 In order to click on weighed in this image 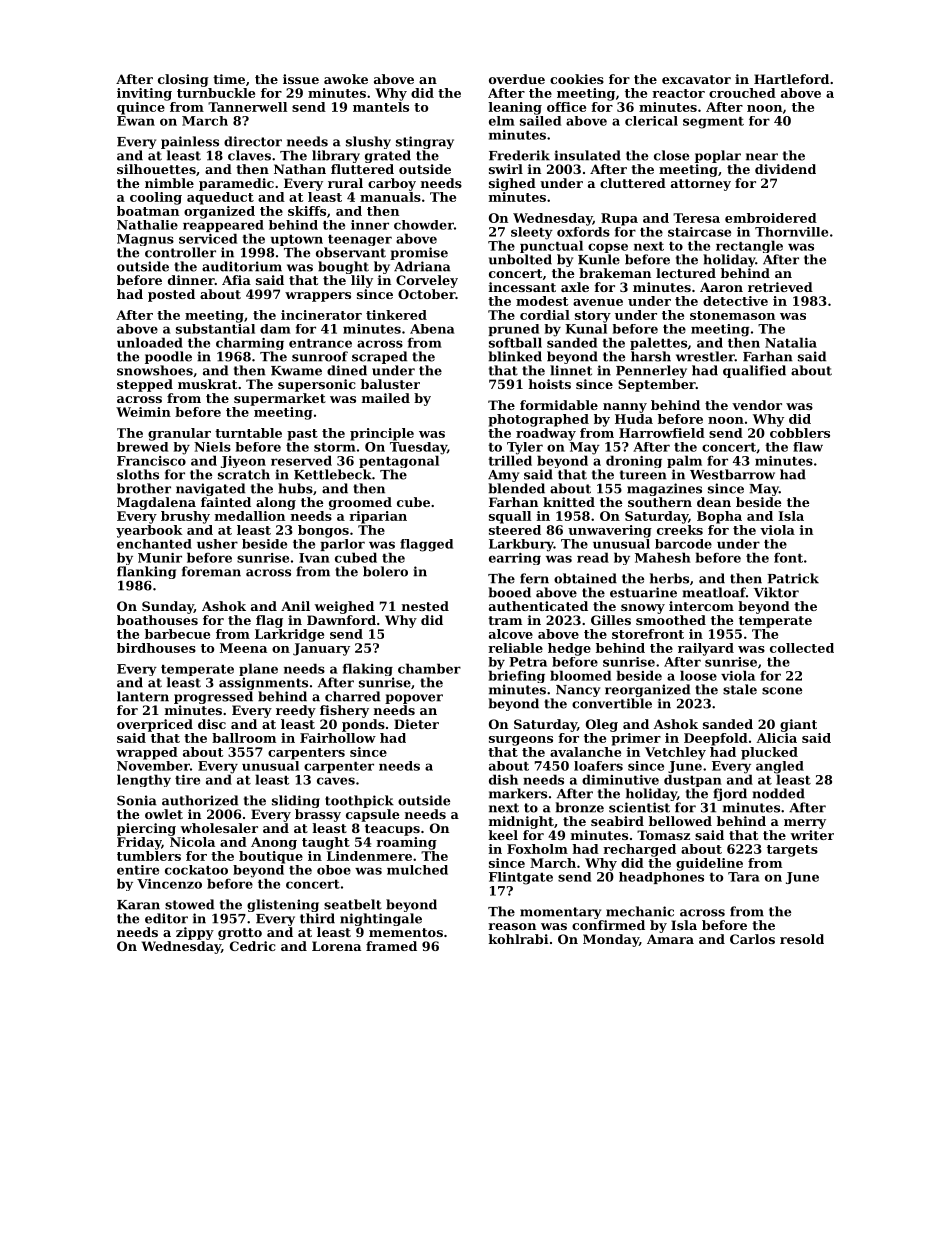, I will do `click(344, 607)`.
